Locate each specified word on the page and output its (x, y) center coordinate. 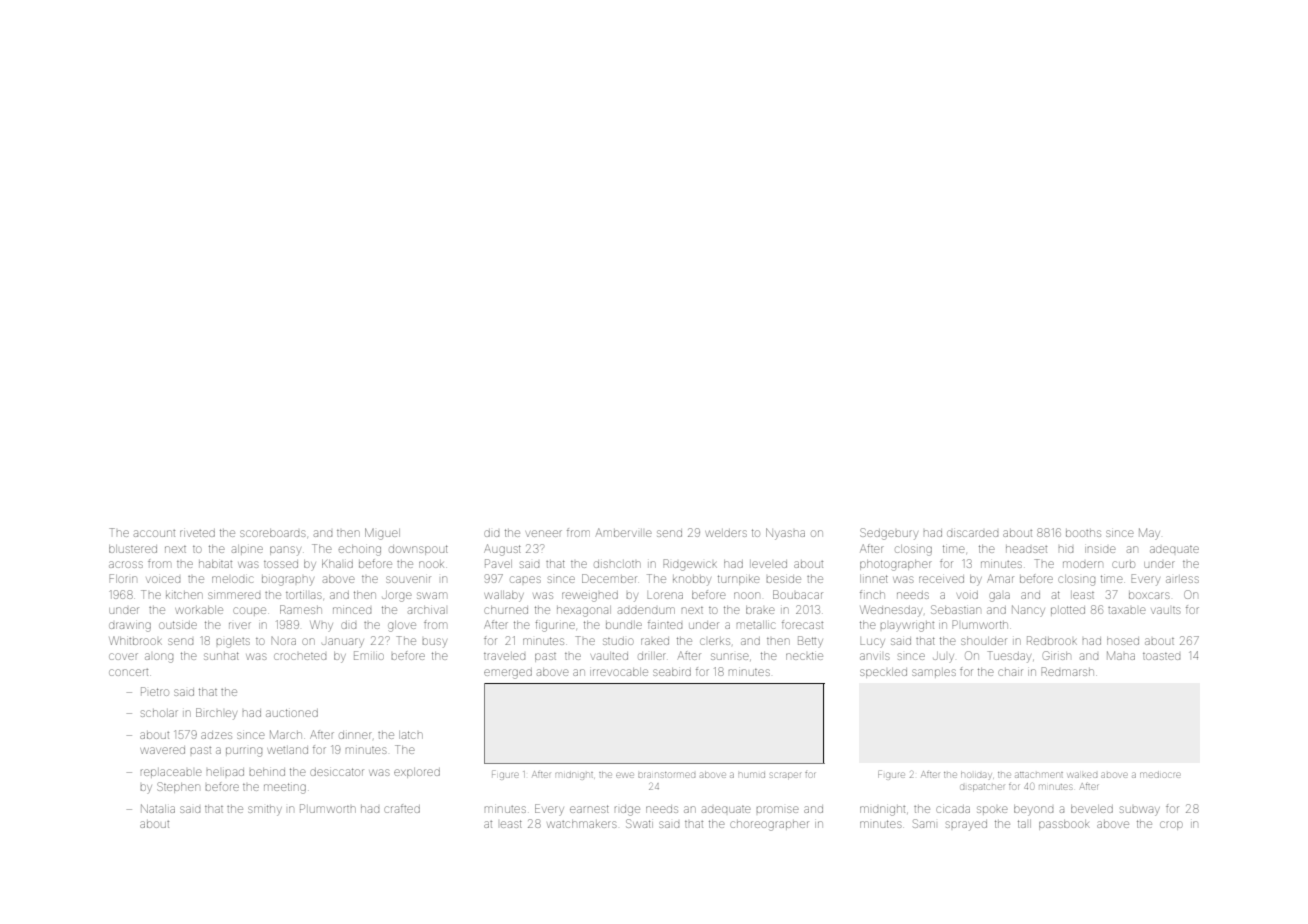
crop (1171, 825)
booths (1083, 533)
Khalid (337, 564)
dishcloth (617, 564)
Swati (639, 823)
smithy (265, 810)
